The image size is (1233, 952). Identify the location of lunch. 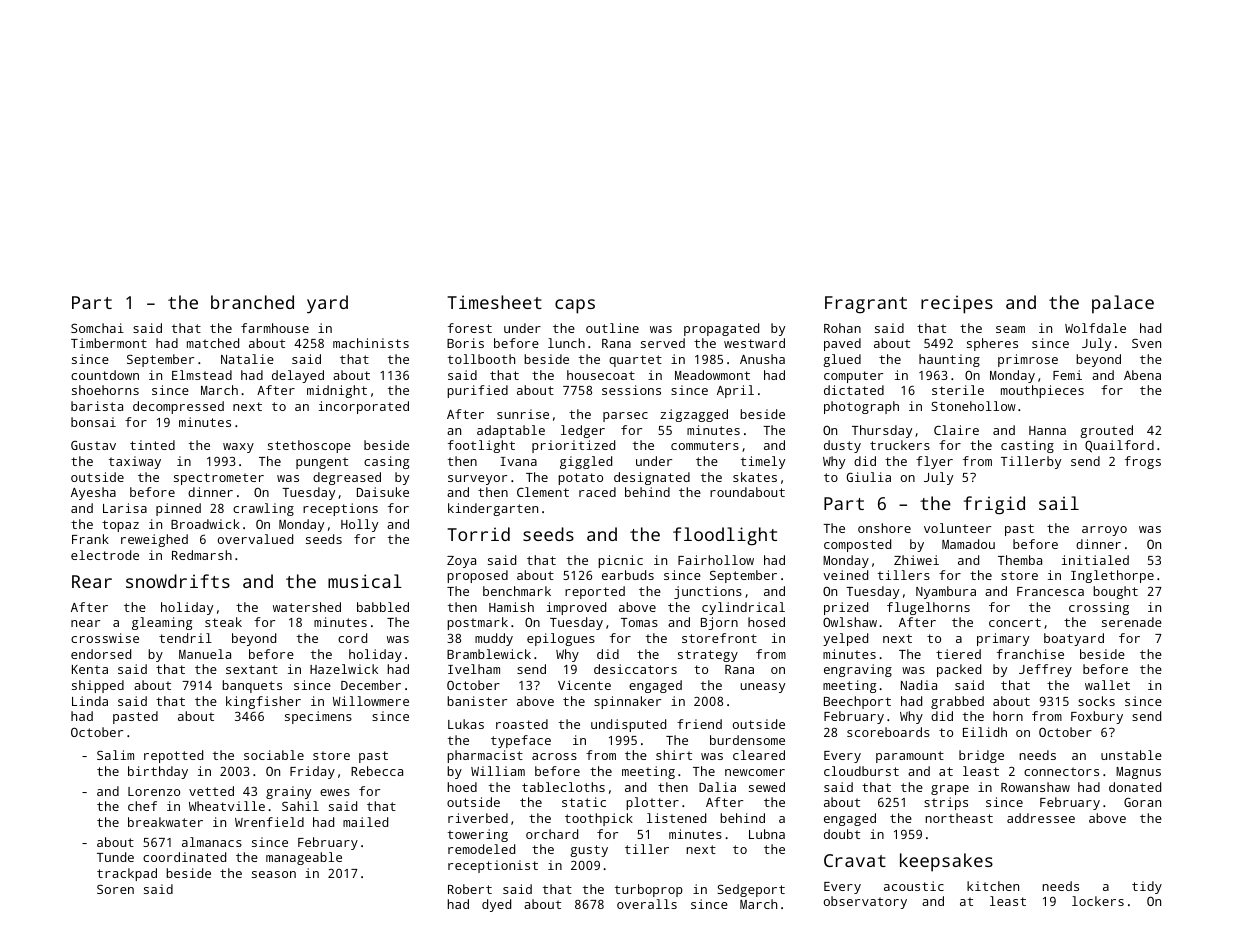
(566, 343).
